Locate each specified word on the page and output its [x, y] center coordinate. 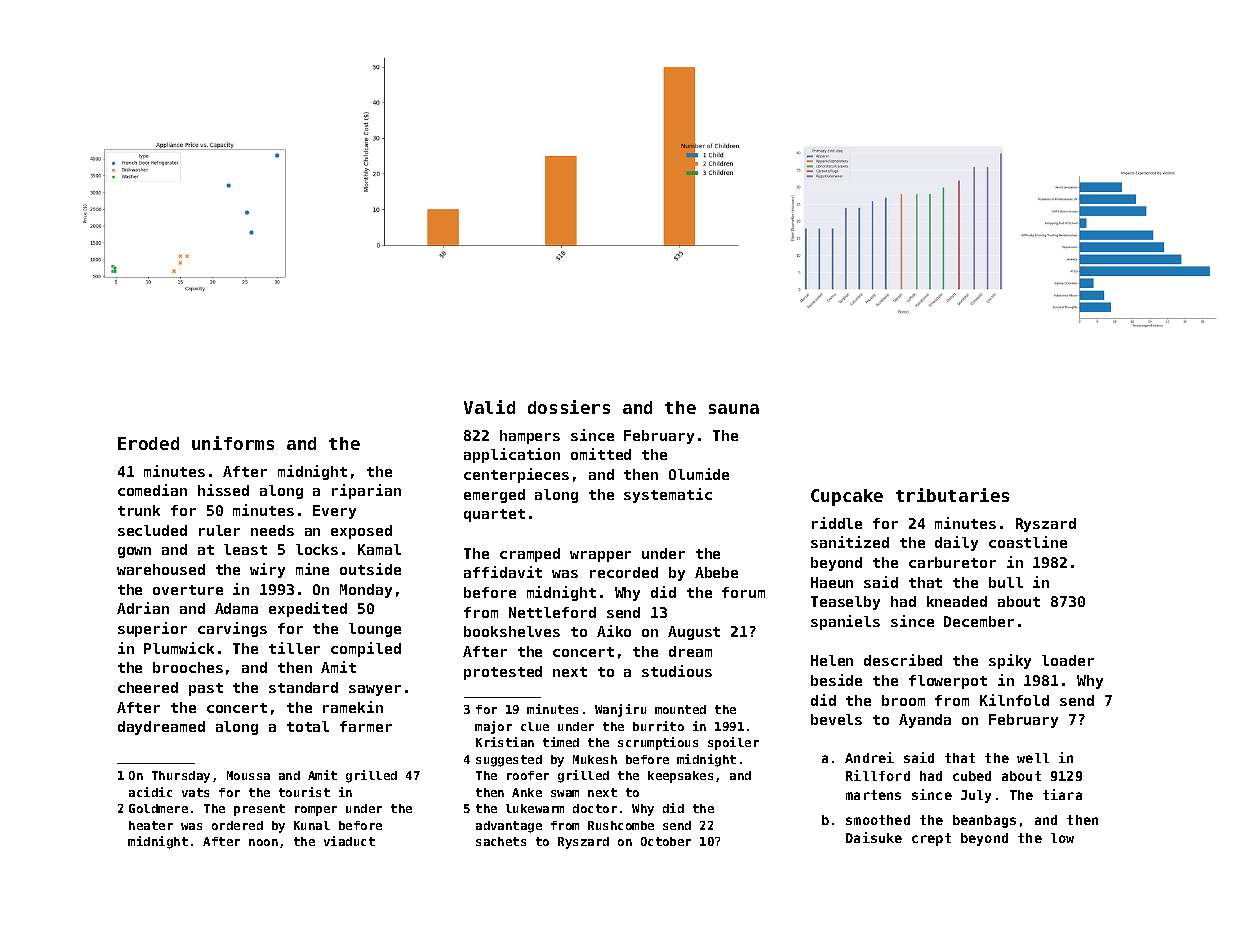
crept [931, 839]
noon [263, 842]
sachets [501, 841]
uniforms [233, 443]
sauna [734, 409]
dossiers [569, 407]
